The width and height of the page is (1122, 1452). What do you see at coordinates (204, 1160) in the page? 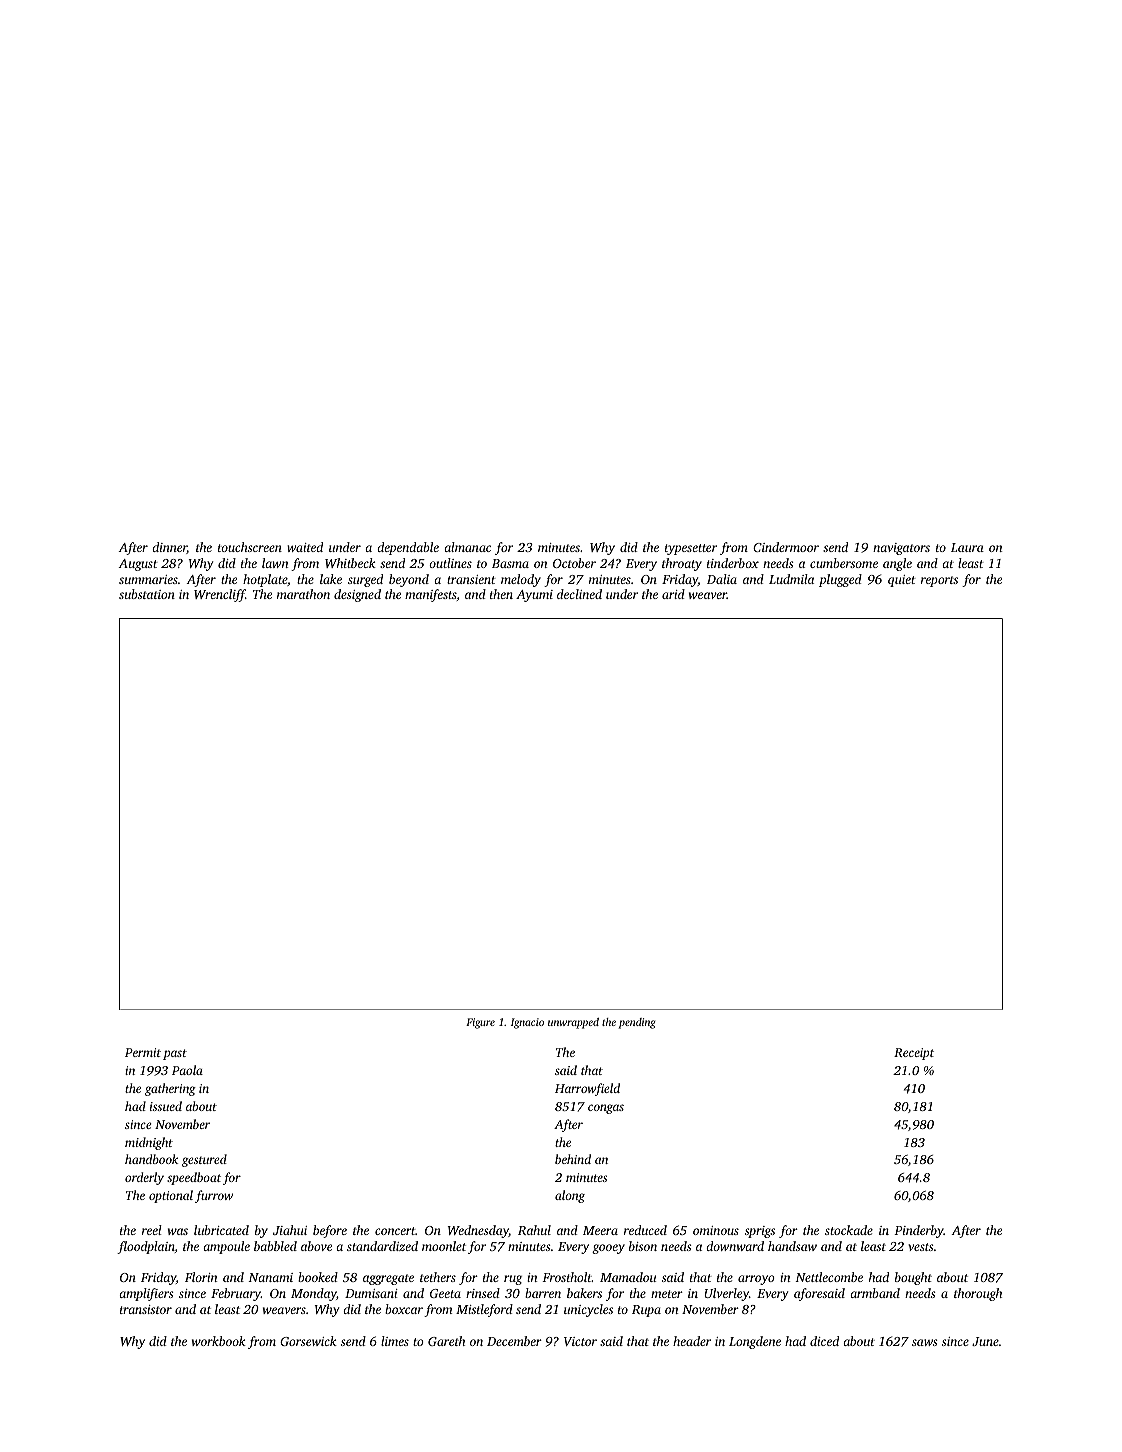
I see `gestured` at bounding box center [204, 1160].
